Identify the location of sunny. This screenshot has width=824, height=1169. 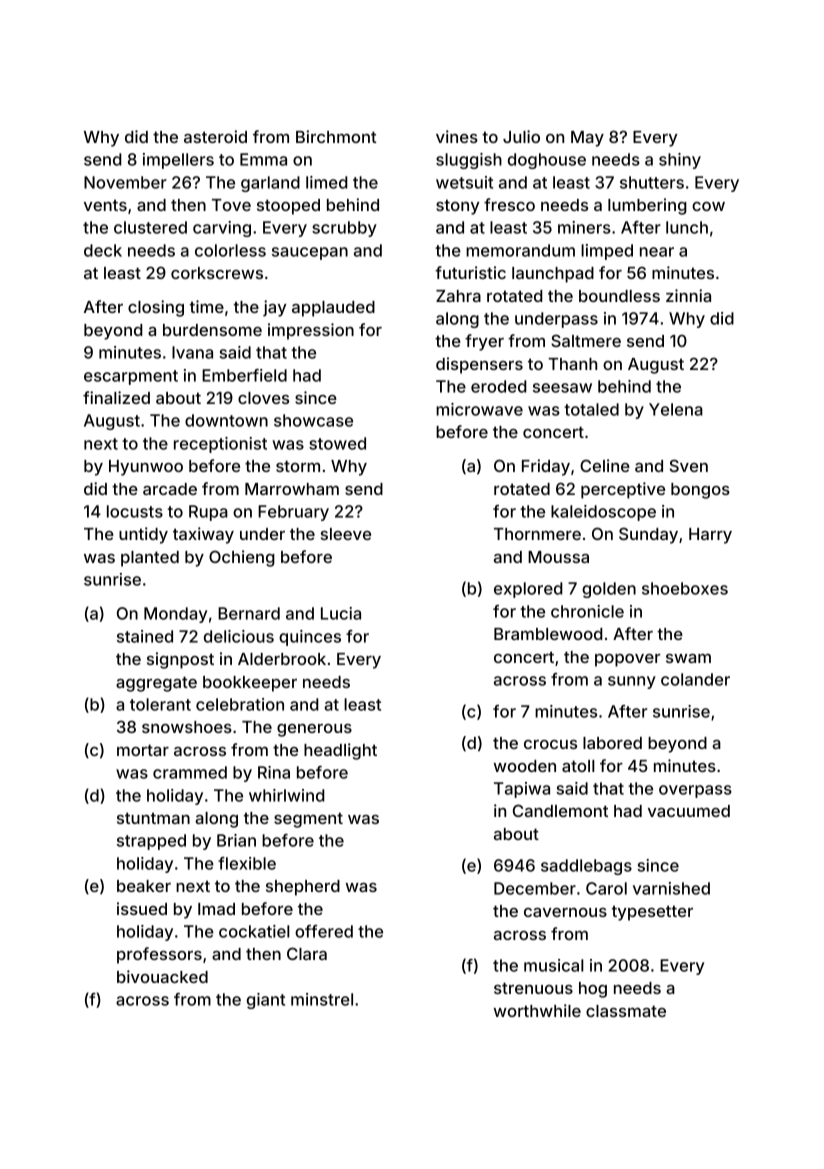
(632, 682).
